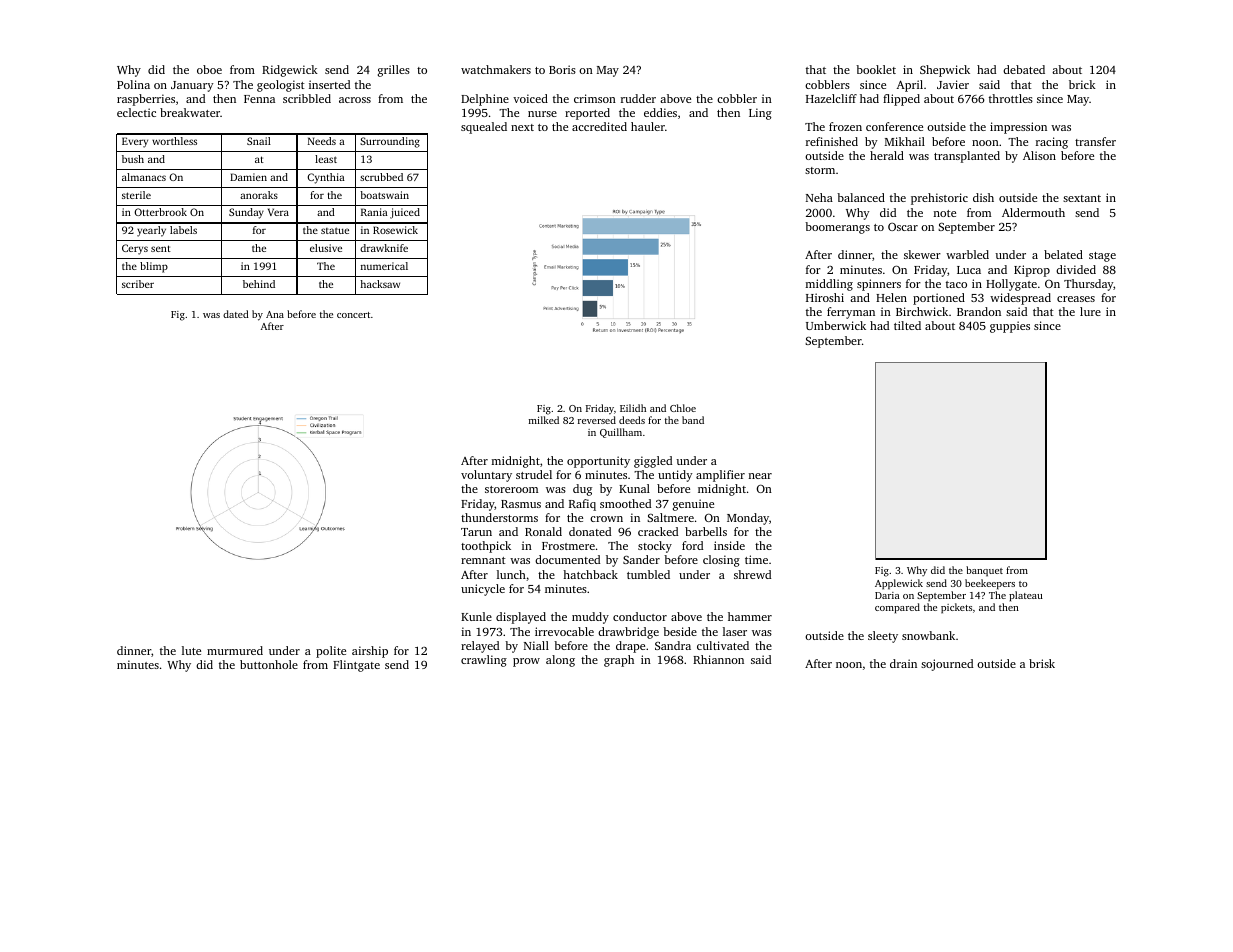 The image size is (1233, 952). Describe the element at coordinates (632, 420) in the image. I see `deeds` at that location.
